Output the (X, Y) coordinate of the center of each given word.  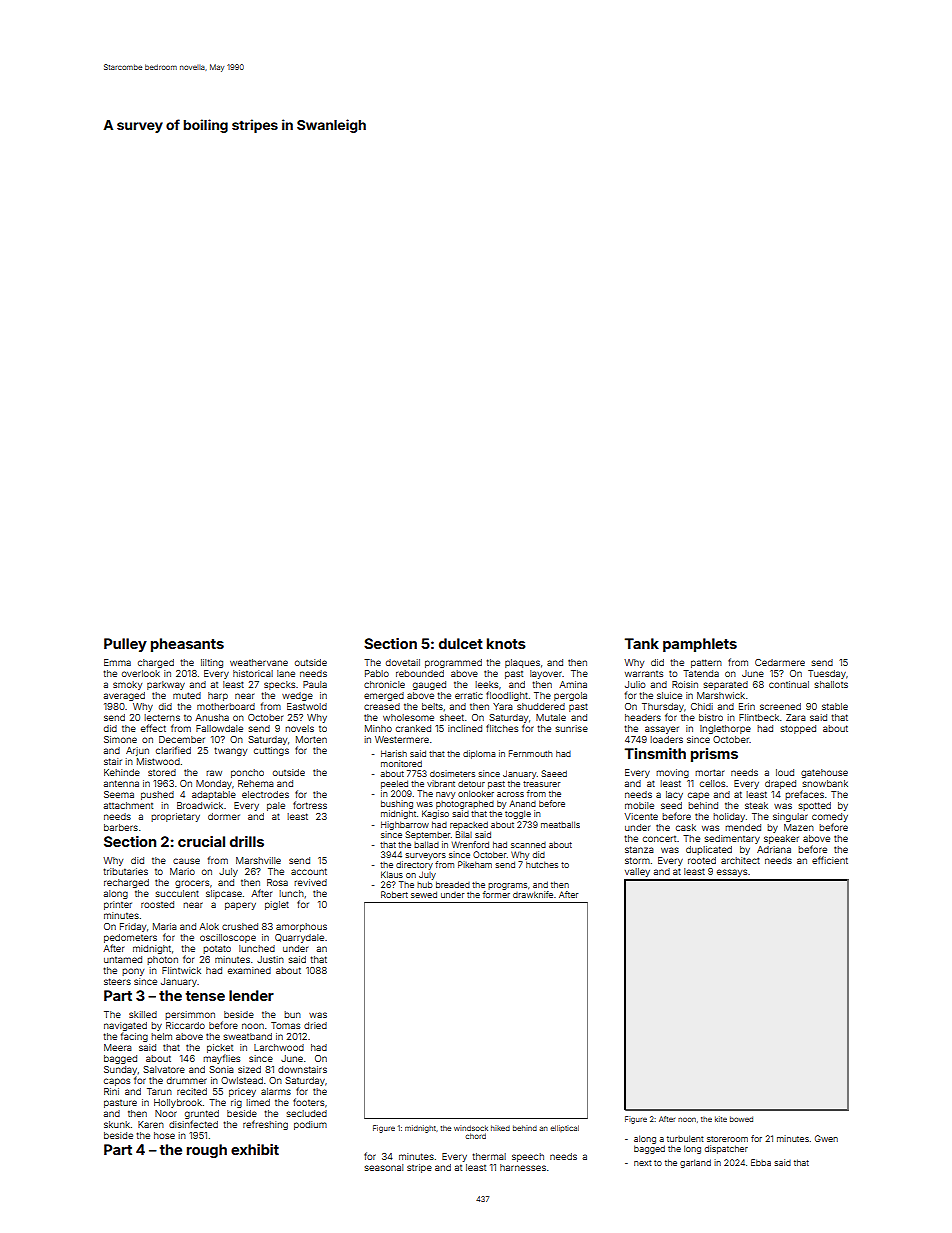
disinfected (193, 1124)
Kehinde (122, 772)
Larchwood (279, 1047)
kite (721, 1119)
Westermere (402, 739)
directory (414, 865)
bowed (741, 1119)
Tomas (285, 1025)
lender (251, 995)
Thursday (663, 707)
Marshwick (721, 695)
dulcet (461, 643)
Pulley (125, 645)
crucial (201, 841)
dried (315, 1025)
